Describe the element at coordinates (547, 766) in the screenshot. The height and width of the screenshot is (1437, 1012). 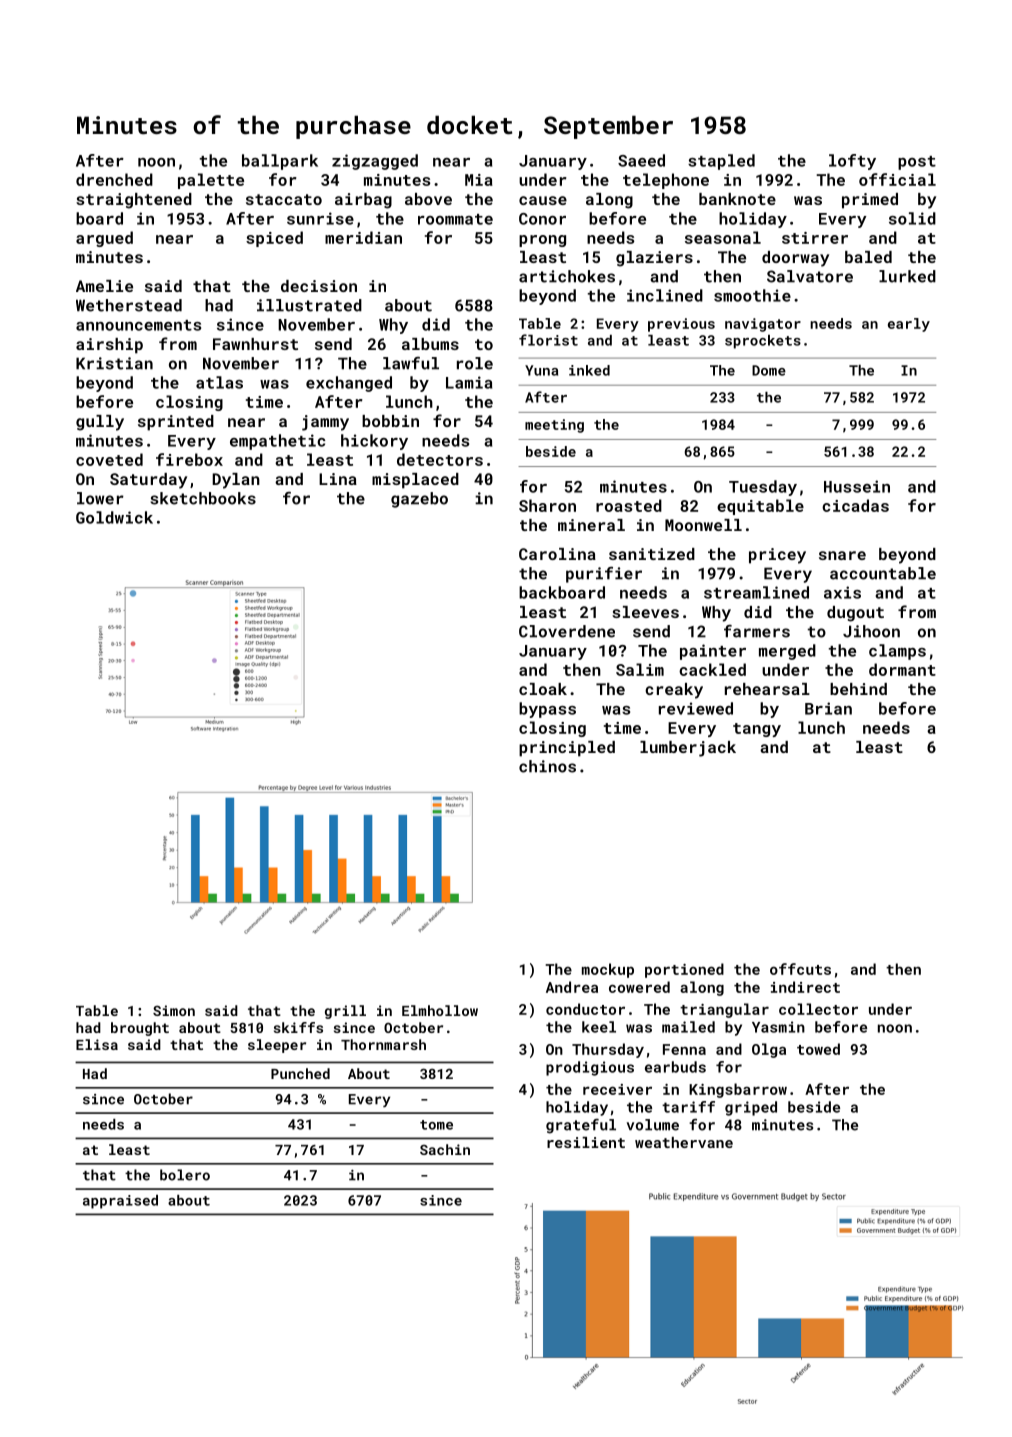
I see `chinos` at that location.
